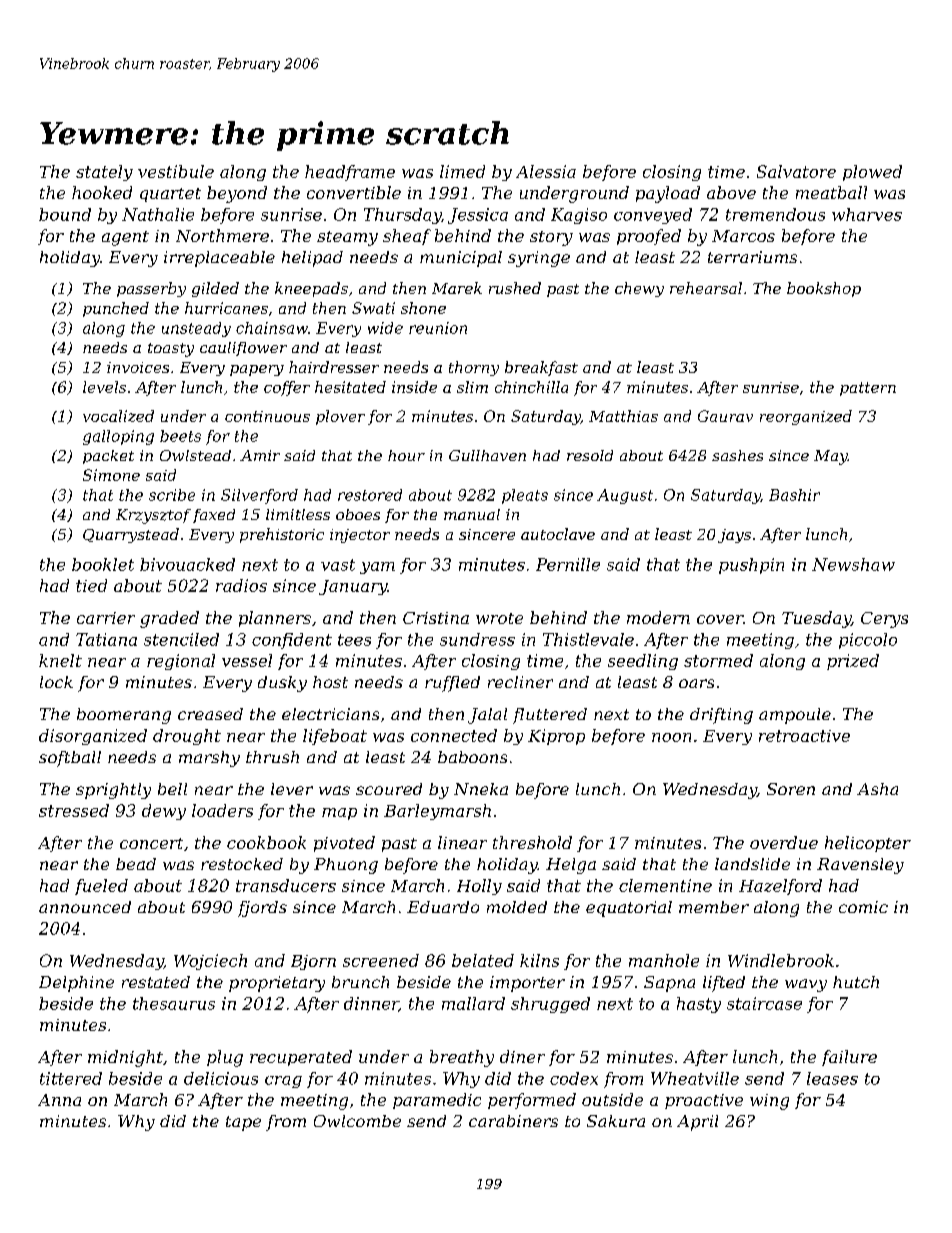  I want to click on Thursday, so click(402, 216).
